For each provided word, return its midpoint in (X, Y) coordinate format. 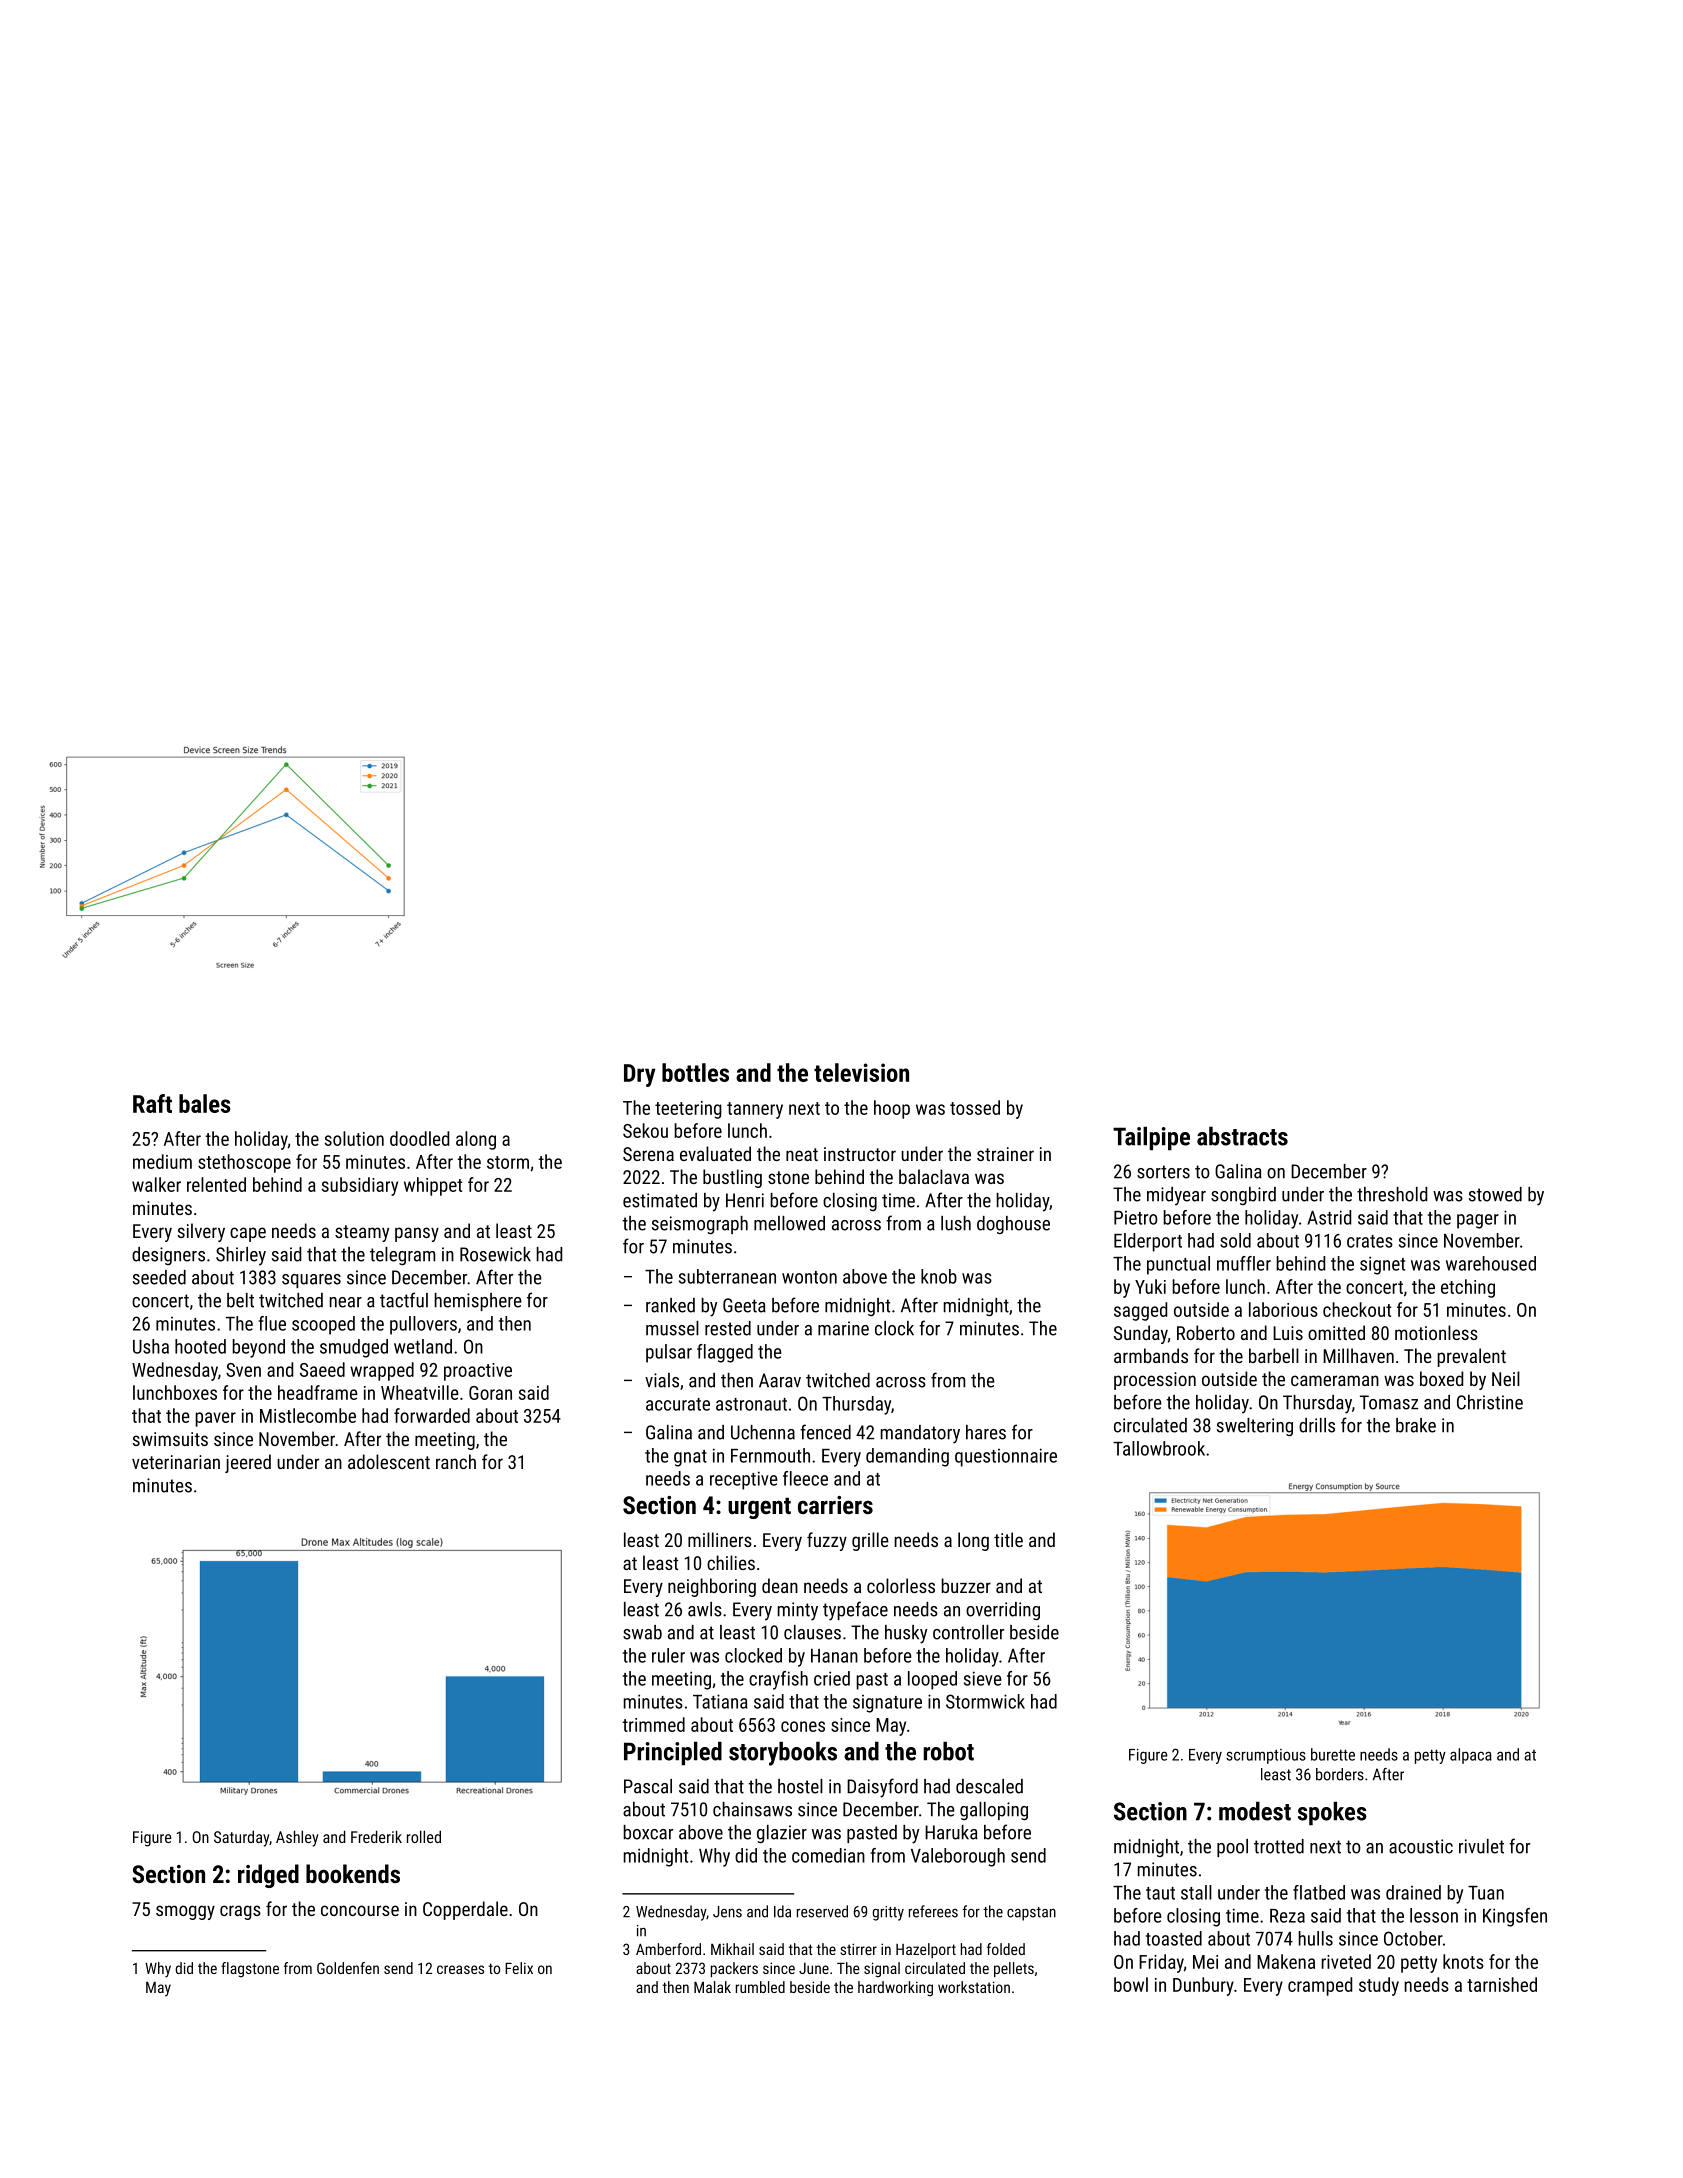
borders (1340, 1774)
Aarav (780, 1380)
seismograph (700, 1225)
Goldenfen (348, 1968)
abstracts (1242, 1136)
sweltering (1255, 1427)
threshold (1392, 1194)
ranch (456, 1461)
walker (156, 1184)
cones (803, 1726)
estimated (660, 1200)
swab (642, 1632)
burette (1333, 1754)
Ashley (297, 1838)
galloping (994, 1811)
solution (354, 1138)
